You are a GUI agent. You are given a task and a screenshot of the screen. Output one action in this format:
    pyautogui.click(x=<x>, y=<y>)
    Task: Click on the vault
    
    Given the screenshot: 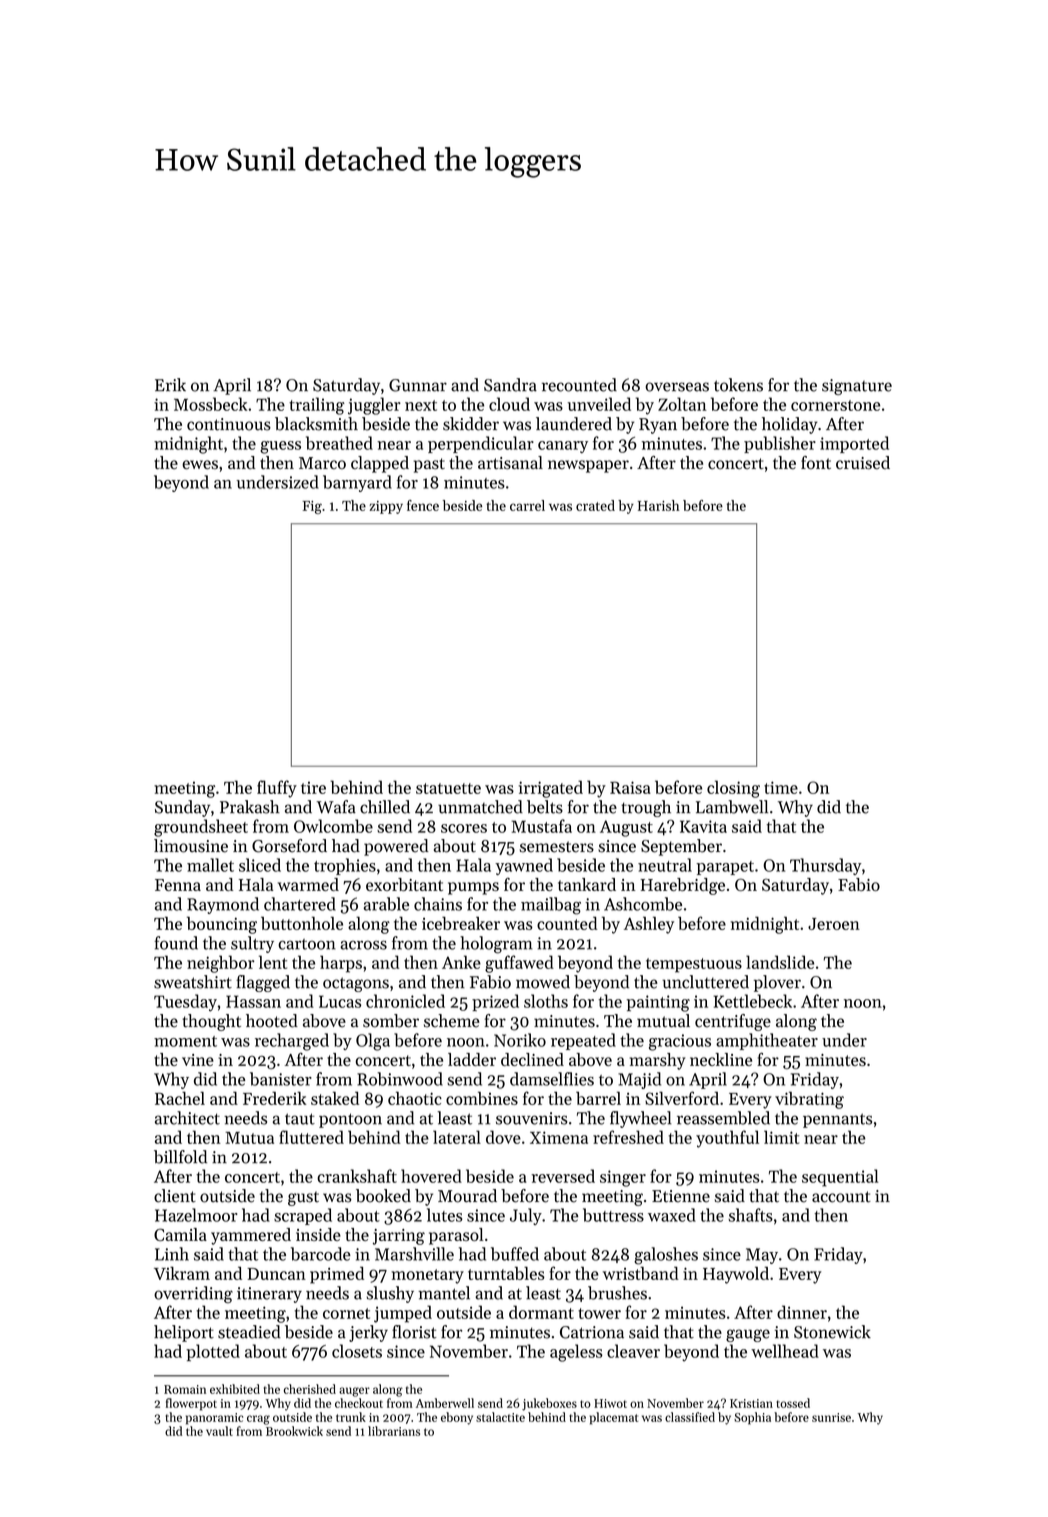 What is the action you would take?
    pyautogui.click(x=219, y=1431)
